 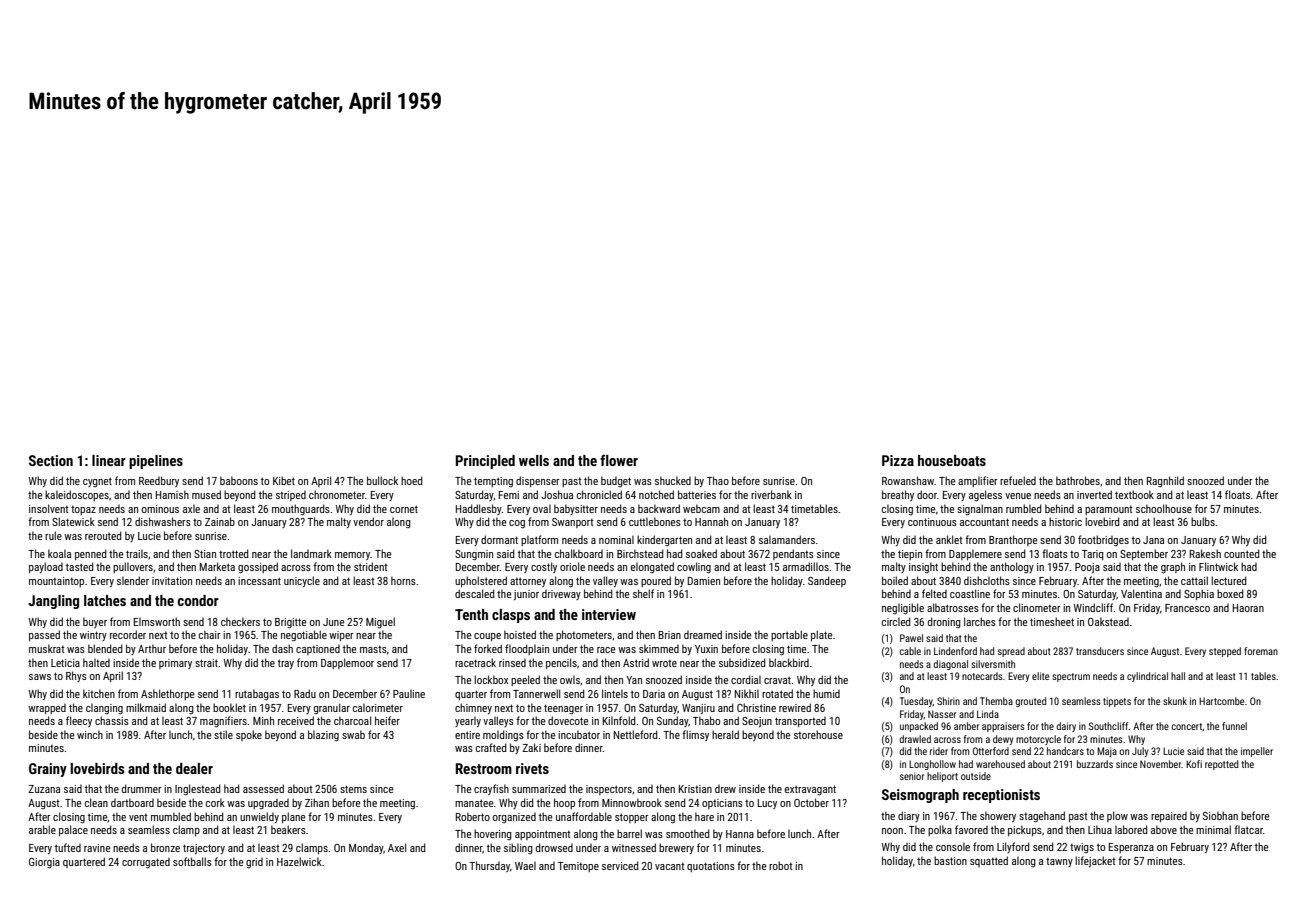 I want to click on Giorgia, so click(x=44, y=863).
